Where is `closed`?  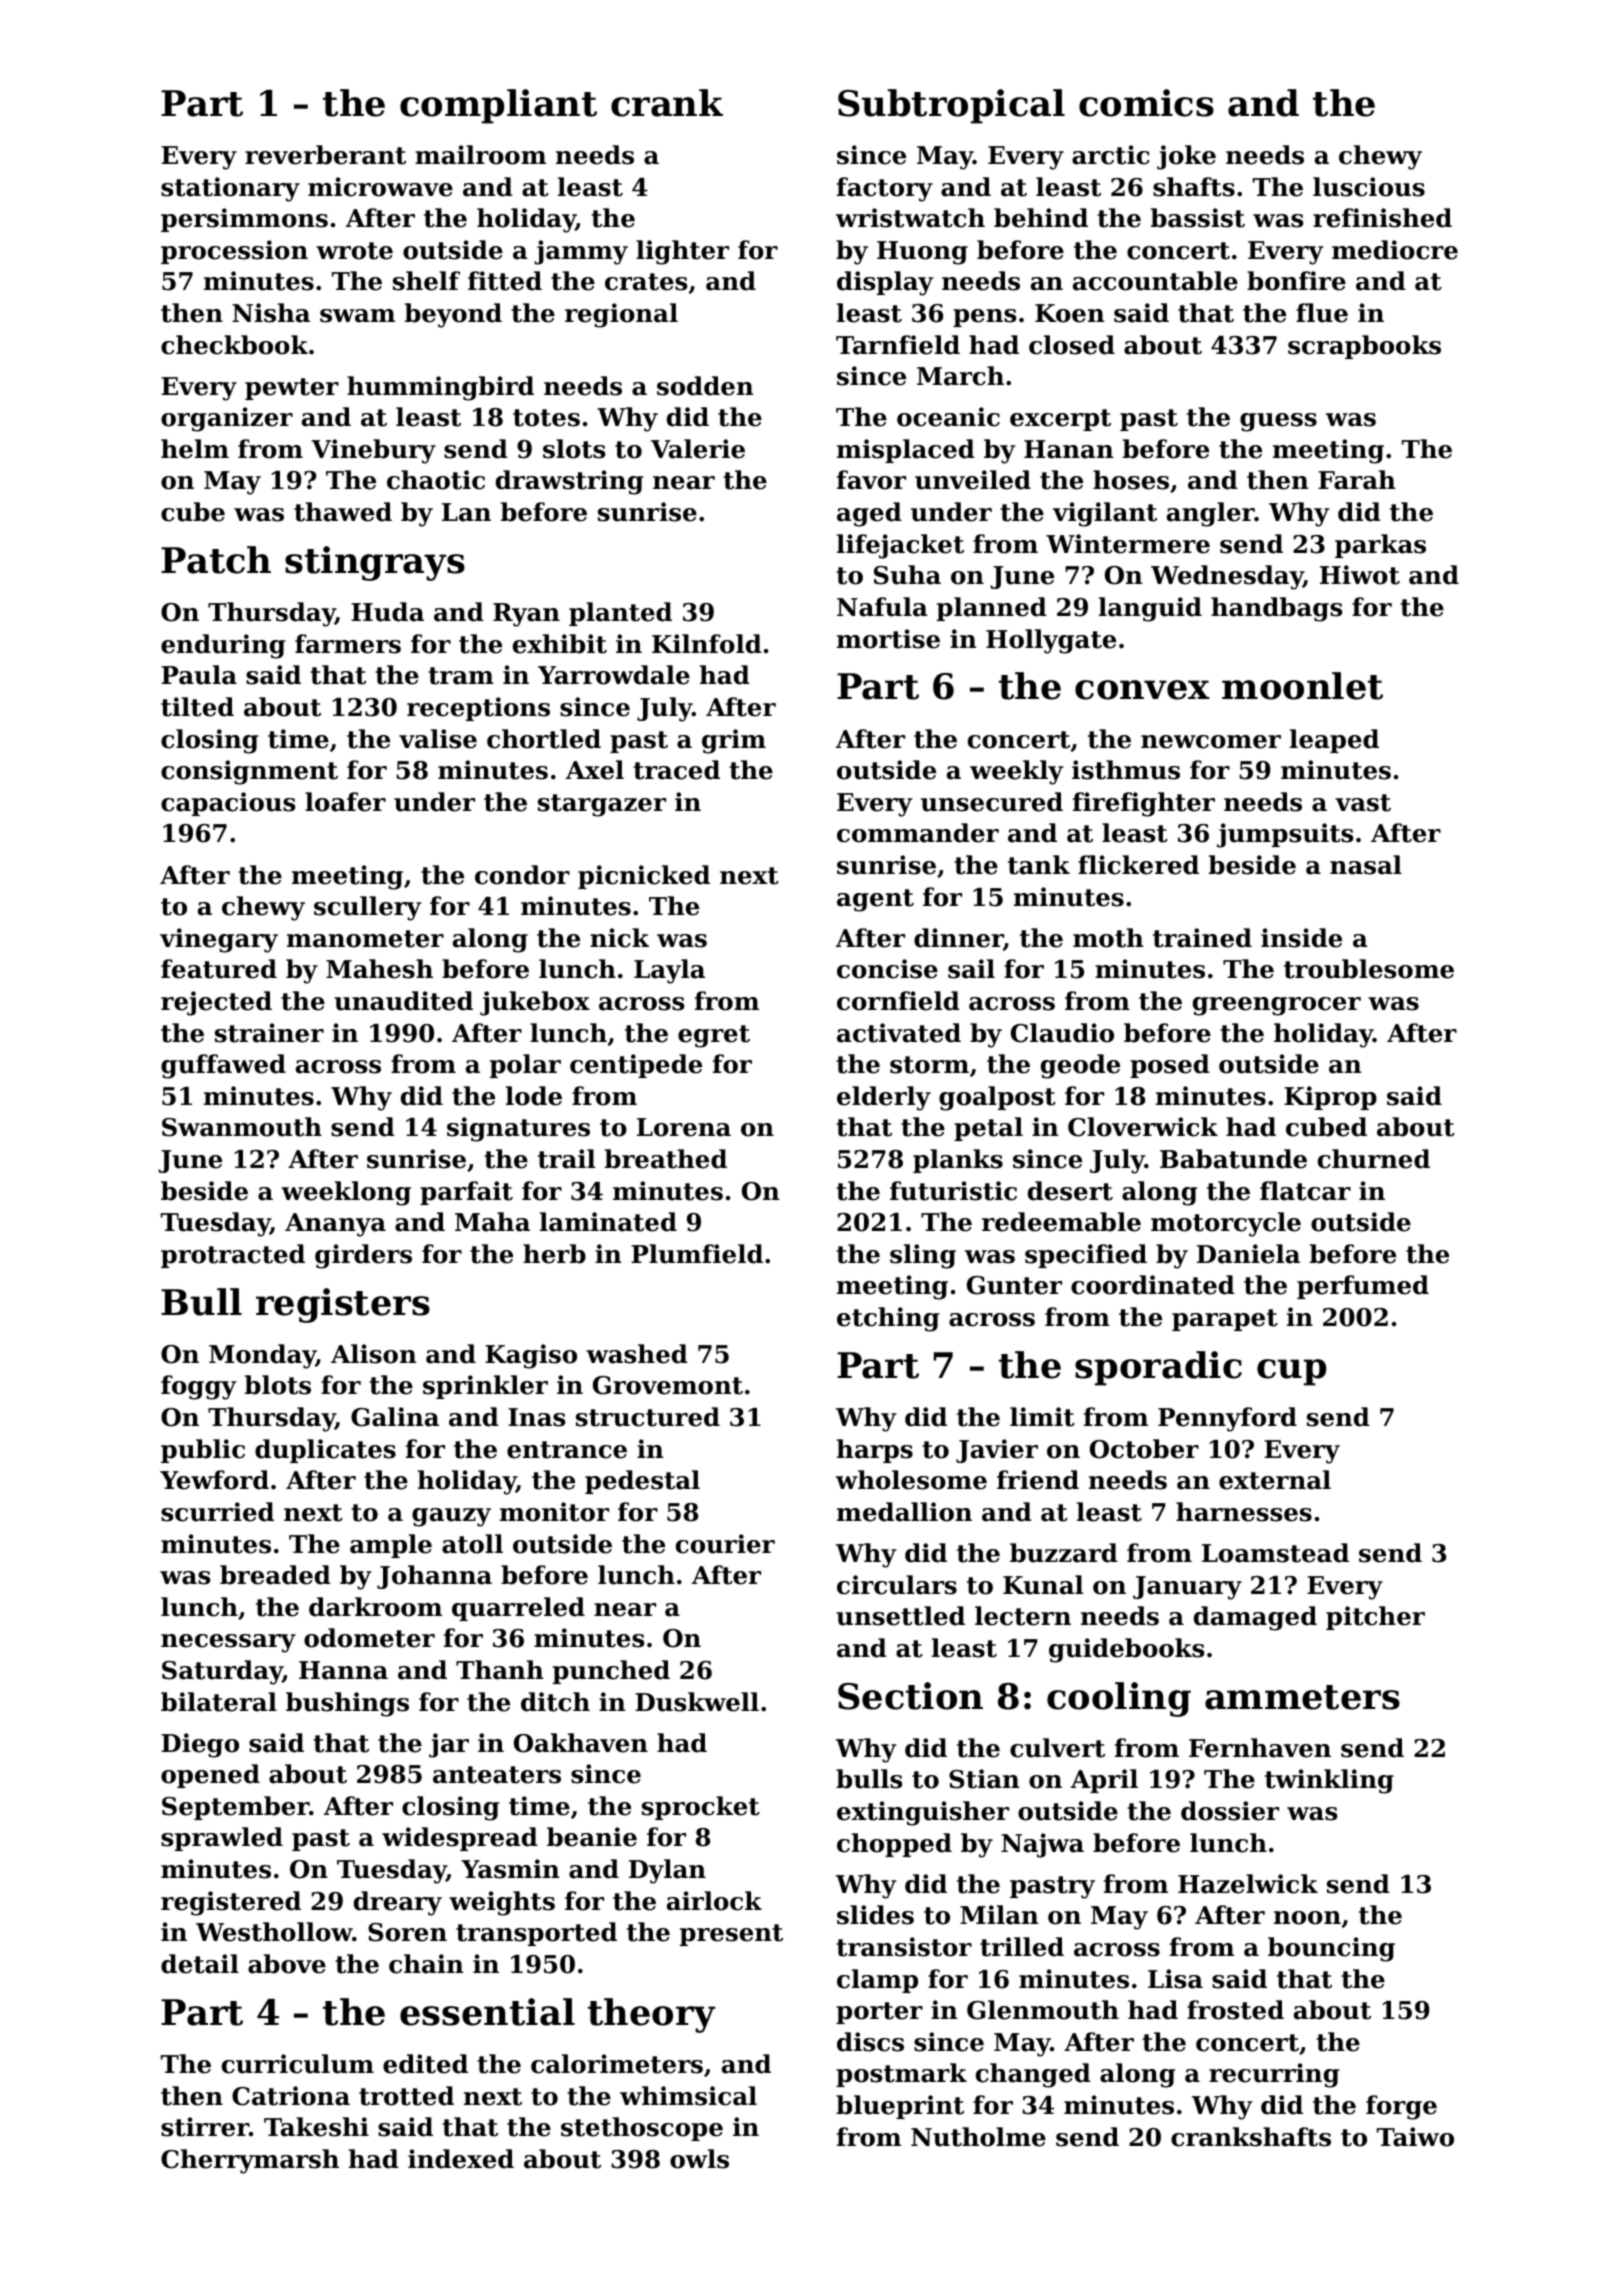 closed is located at coordinates (1072, 345).
